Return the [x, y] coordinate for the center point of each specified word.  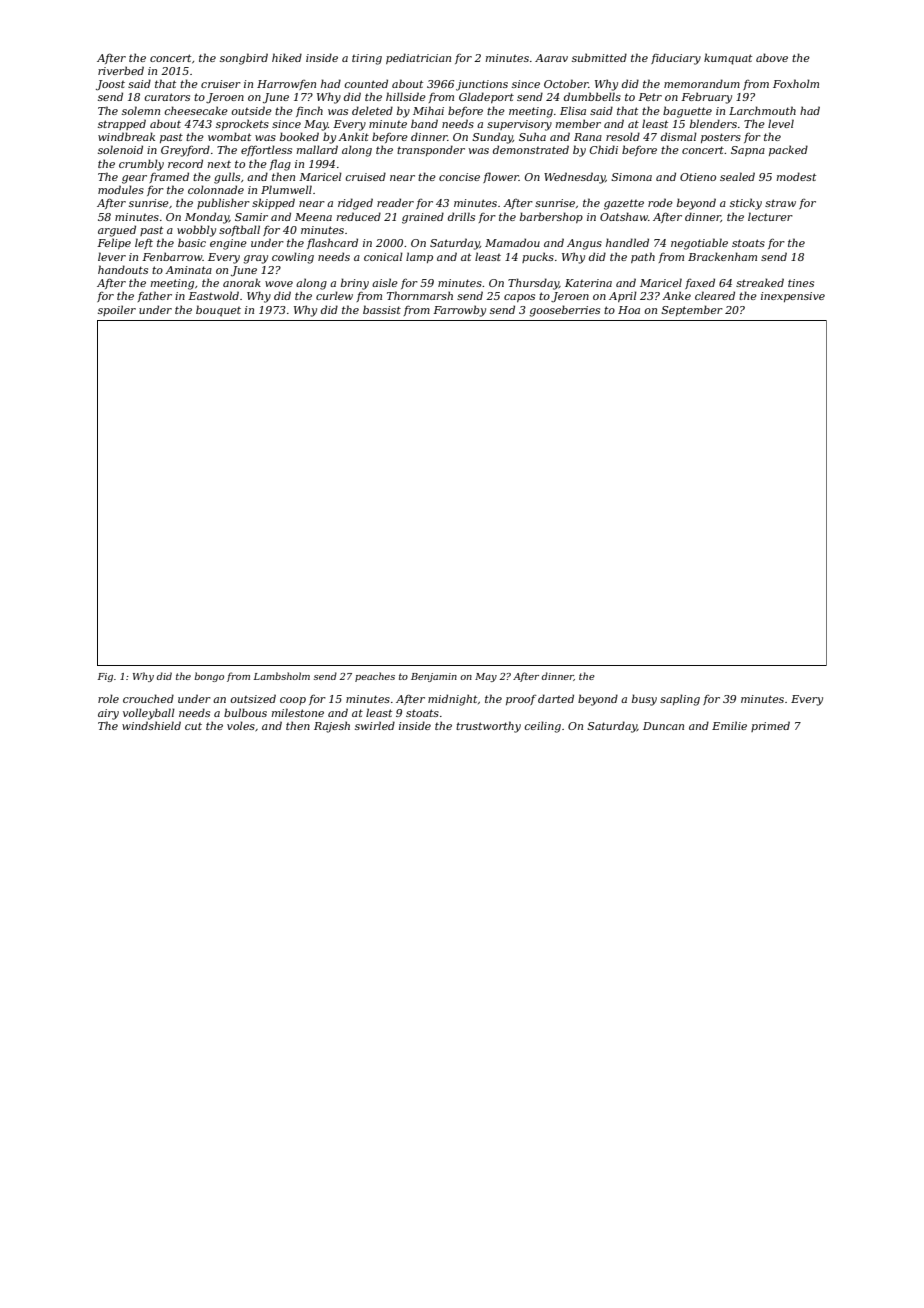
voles [241, 725]
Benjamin [434, 677]
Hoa [629, 310]
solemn [141, 110]
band [424, 123]
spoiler [117, 310]
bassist [382, 309]
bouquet [218, 311]
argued [117, 231]
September [692, 310]
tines [801, 283]
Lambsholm [282, 676]
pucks [538, 257]
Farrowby [459, 311]
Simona [631, 177]
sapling [680, 700]
